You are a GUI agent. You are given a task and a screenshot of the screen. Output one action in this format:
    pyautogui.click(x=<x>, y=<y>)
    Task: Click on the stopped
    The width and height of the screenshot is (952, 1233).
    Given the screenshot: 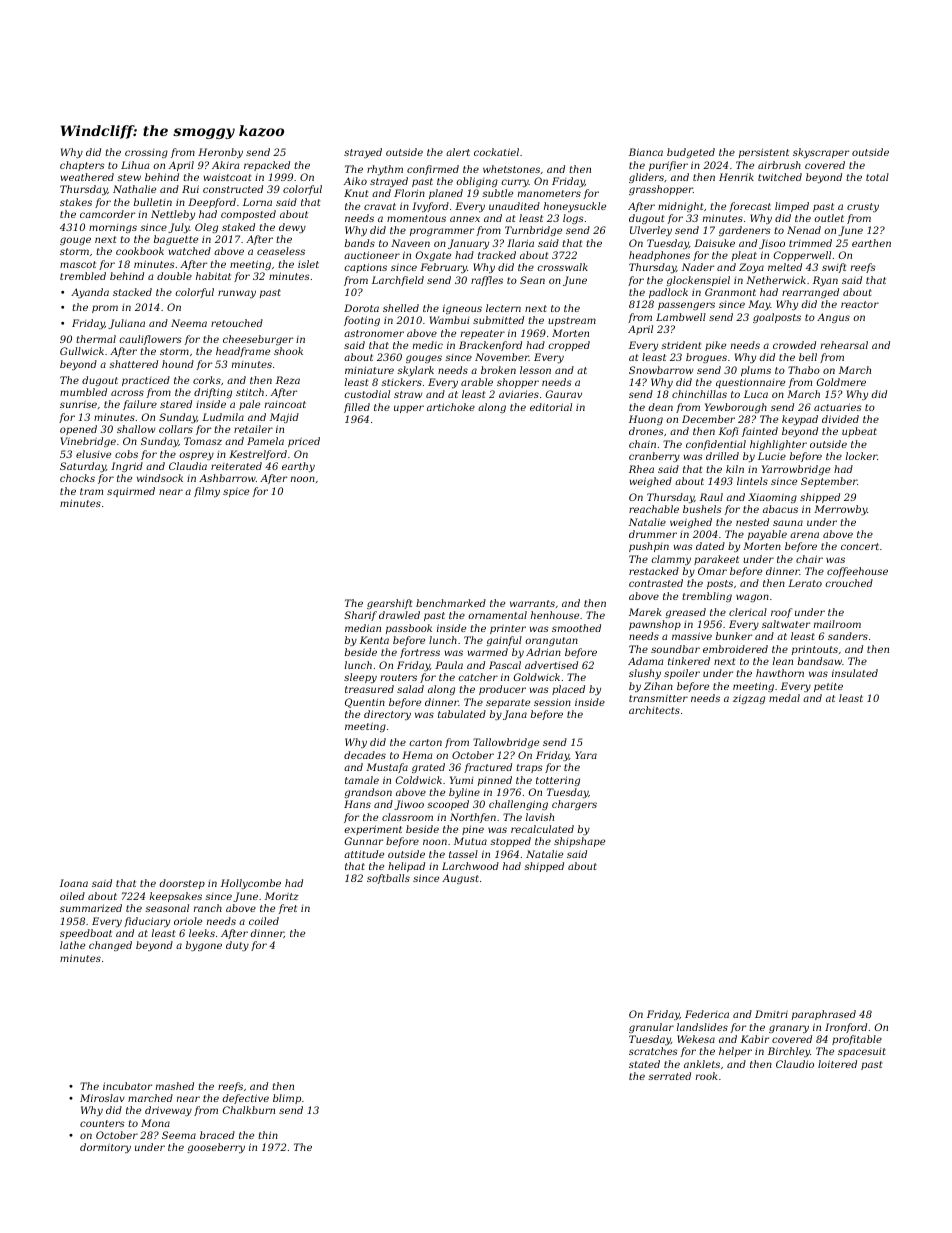 What is the action you would take?
    pyautogui.click(x=510, y=842)
